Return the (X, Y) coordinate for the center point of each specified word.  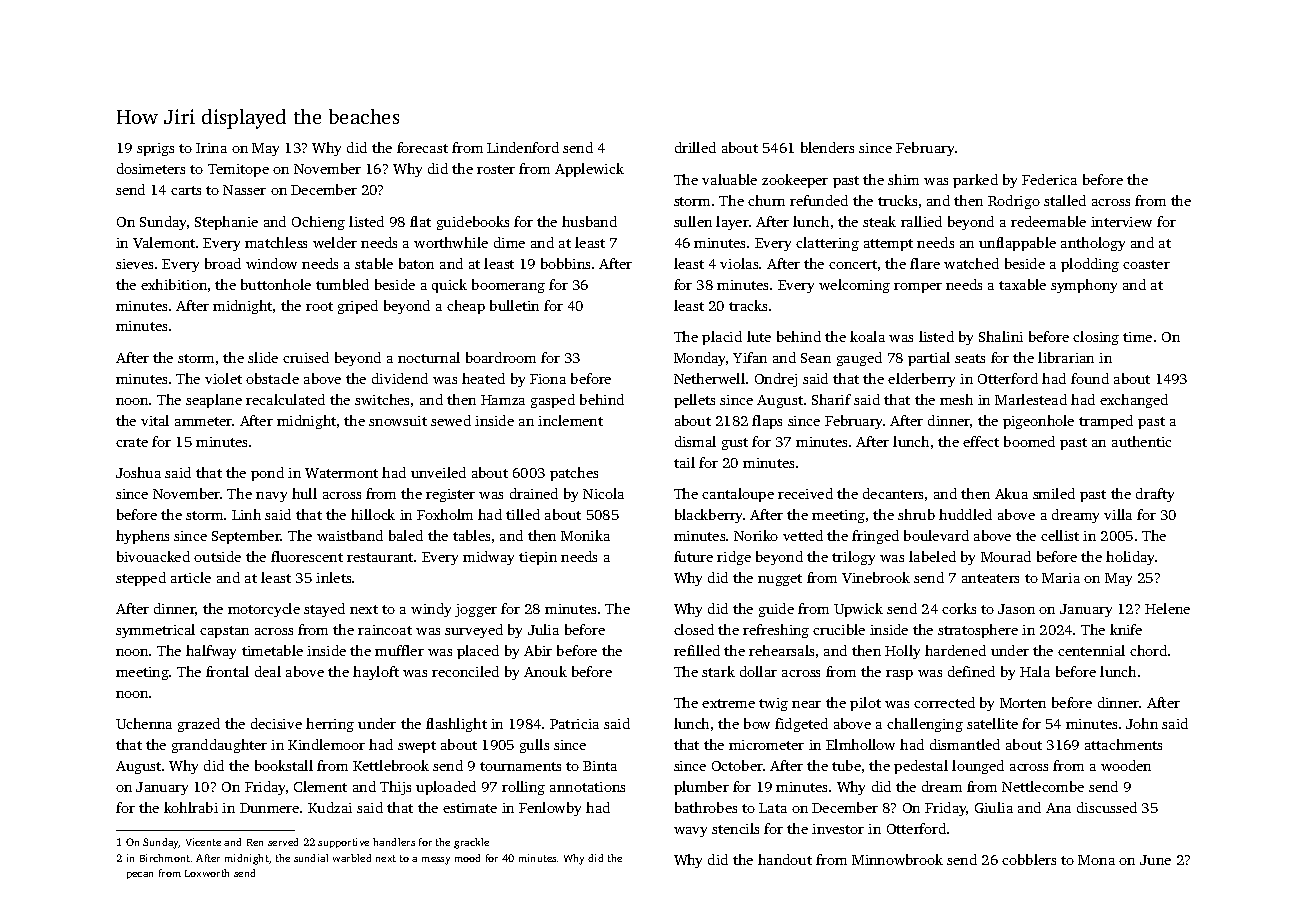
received (805, 493)
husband (589, 221)
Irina (211, 148)
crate (132, 442)
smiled (1054, 493)
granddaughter (219, 746)
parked (975, 181)
